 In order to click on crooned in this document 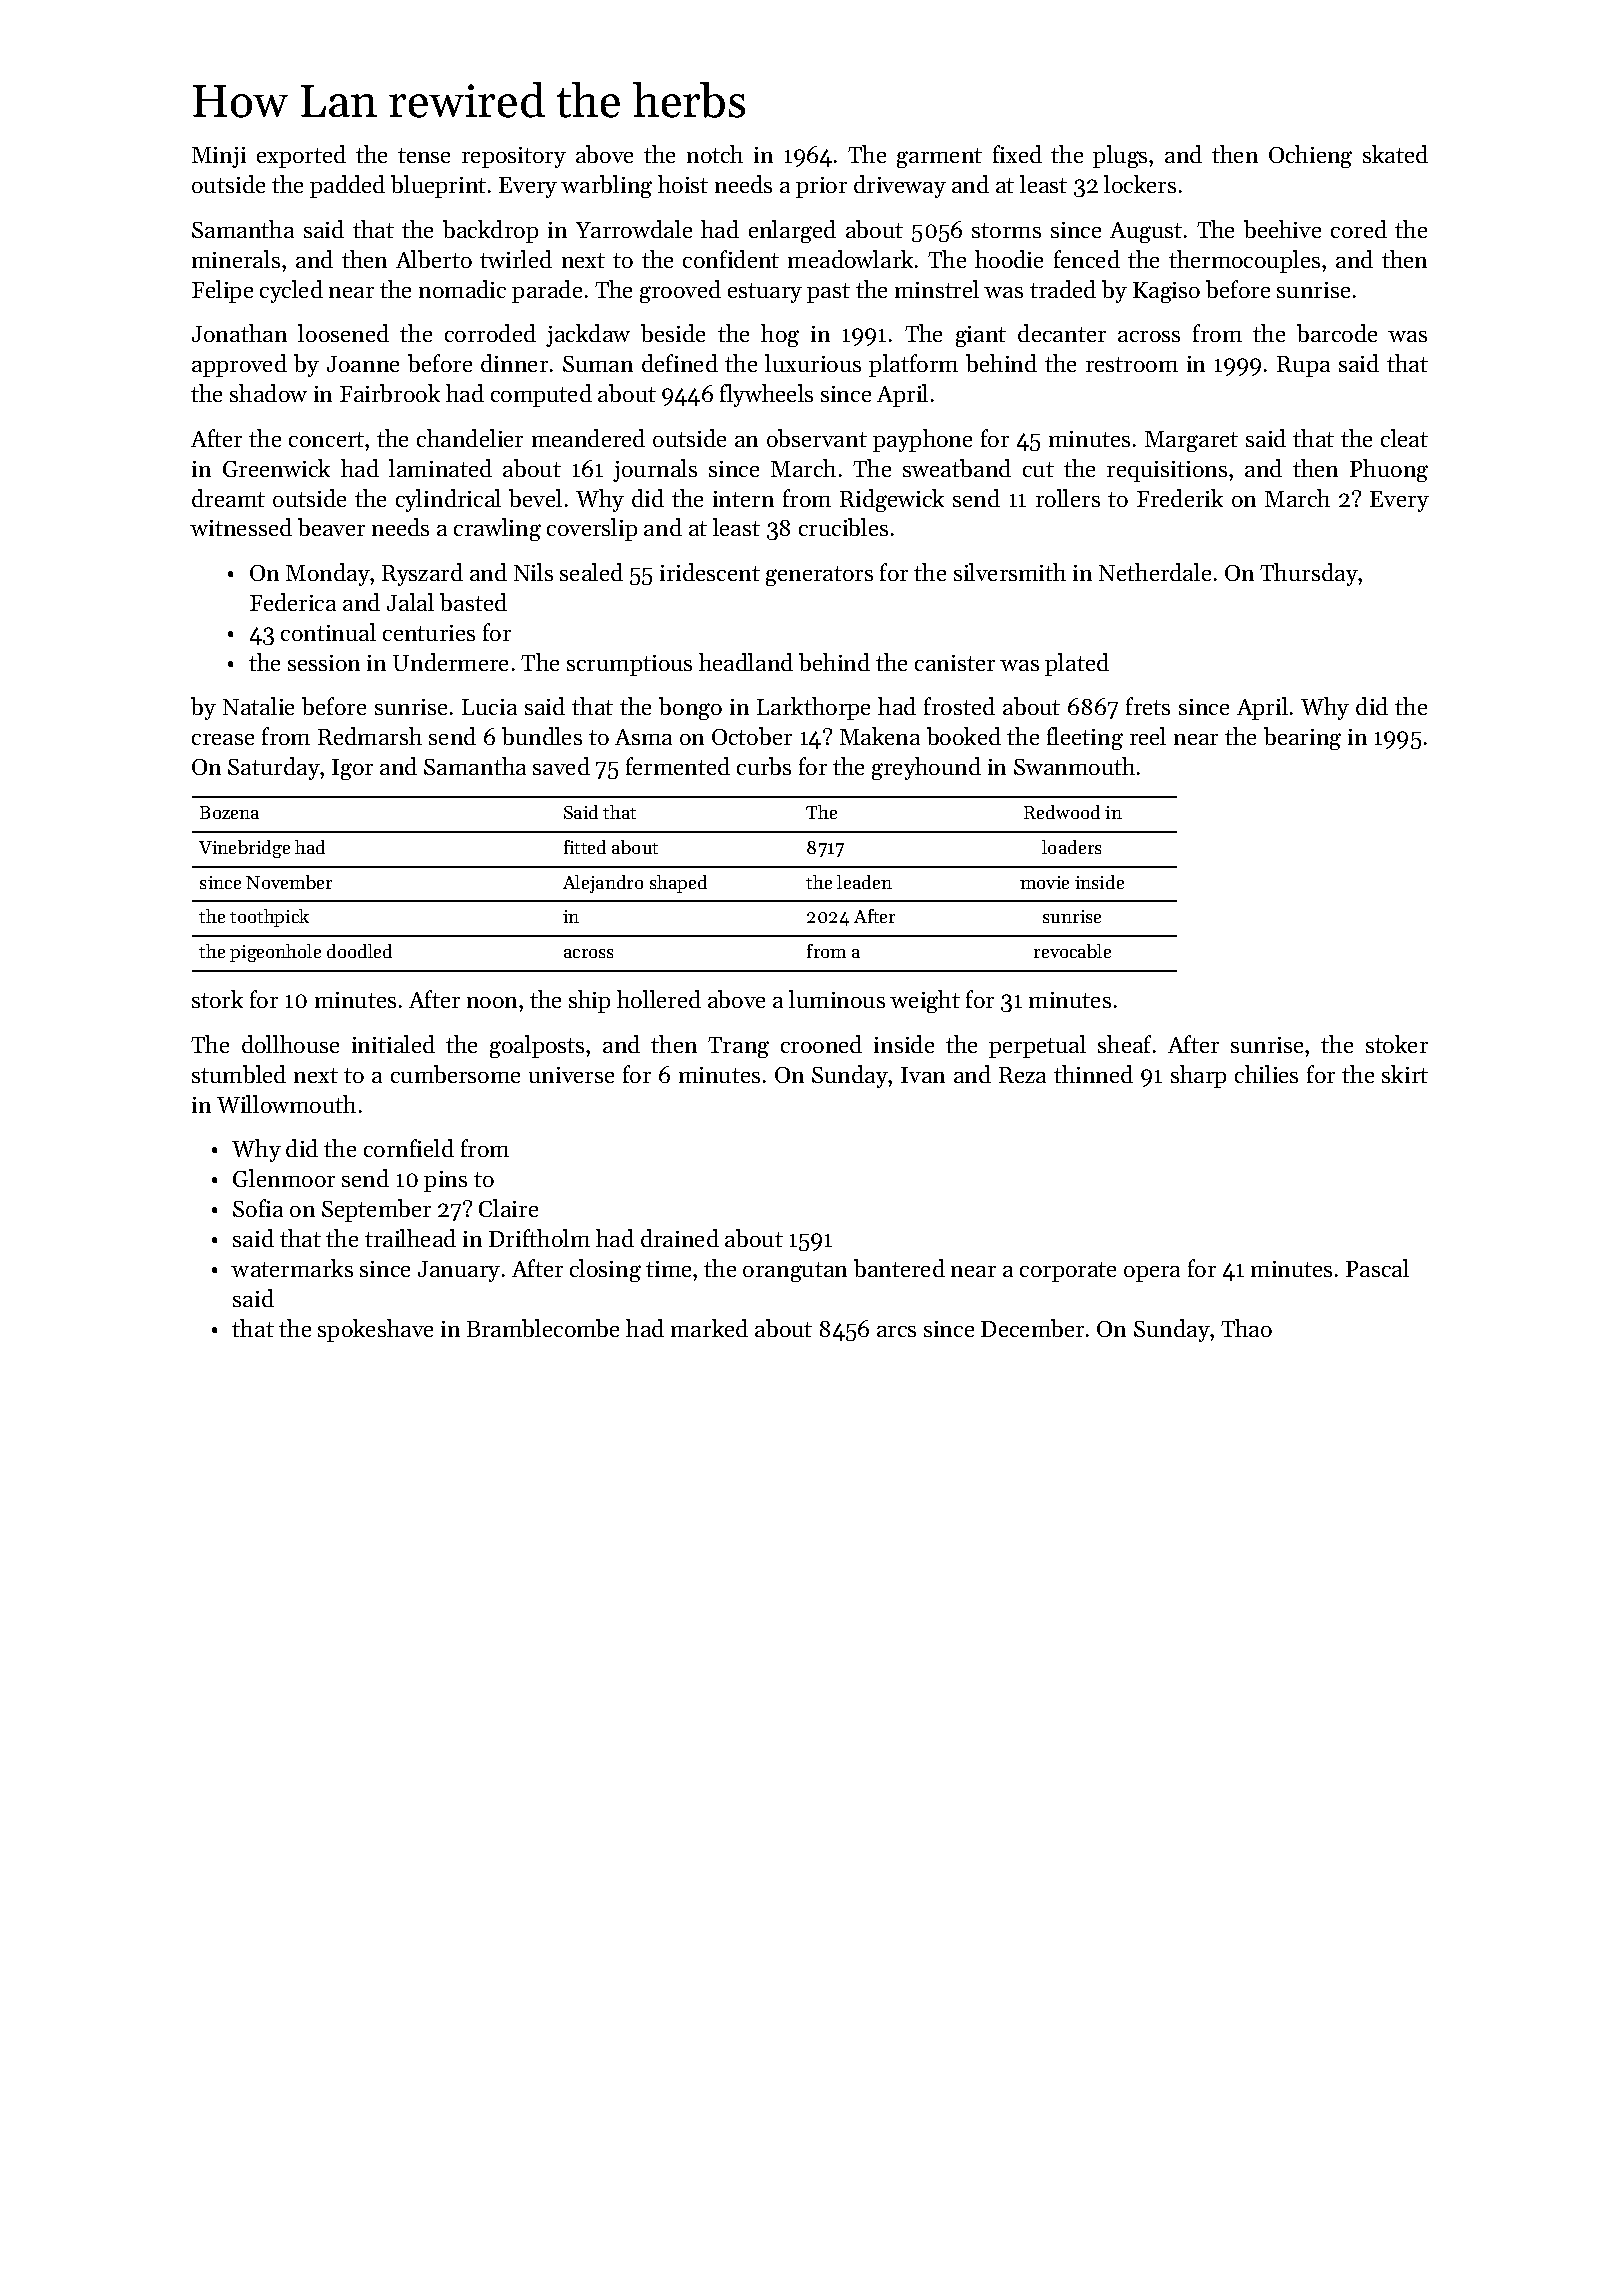, I will do `click(821, 1044)`.
